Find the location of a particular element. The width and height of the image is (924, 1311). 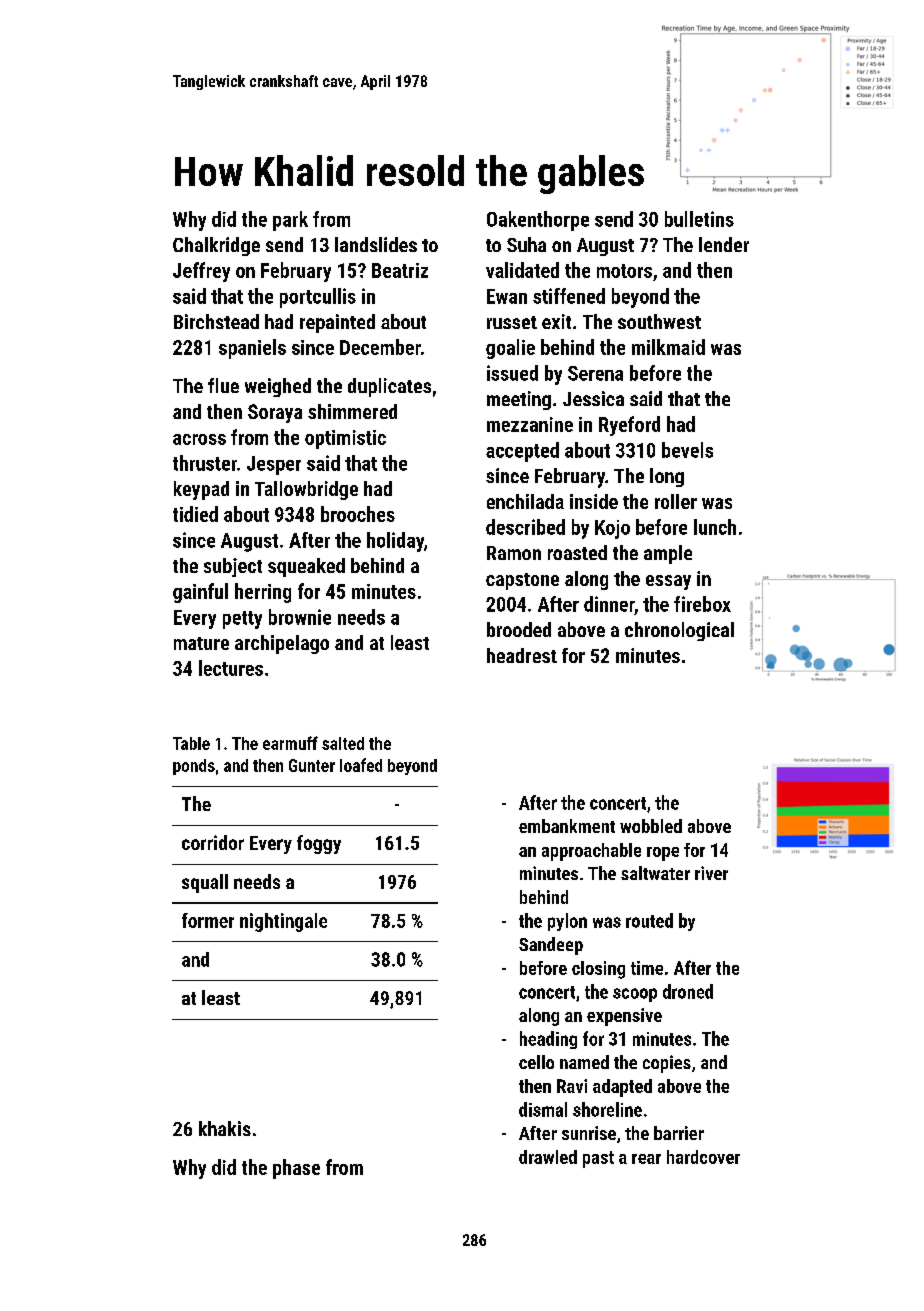

meeting is located at coordinates (519, 400).
